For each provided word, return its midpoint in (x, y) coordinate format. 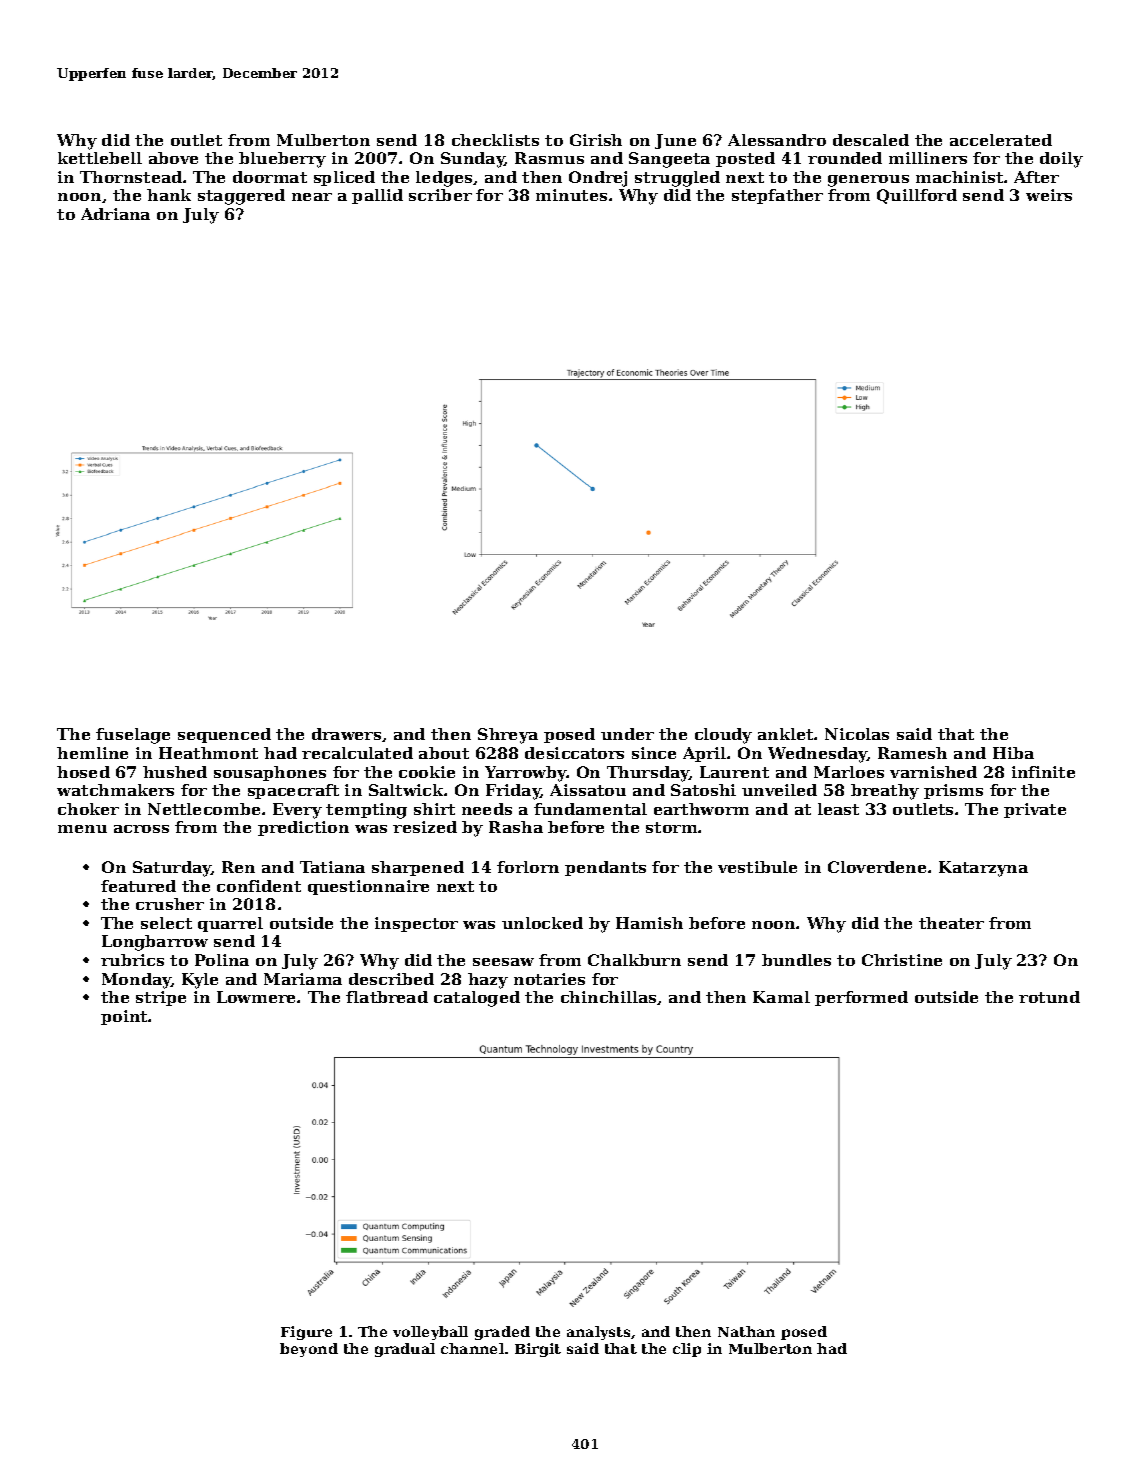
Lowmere (256, 997)
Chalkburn (634, 960)
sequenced (224, 735)
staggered (241, 197)
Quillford (917, 196)
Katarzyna (983, 869)
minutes (571, 195)
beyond (309, 1350)
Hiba (1013, 753)
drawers (346, 734)
